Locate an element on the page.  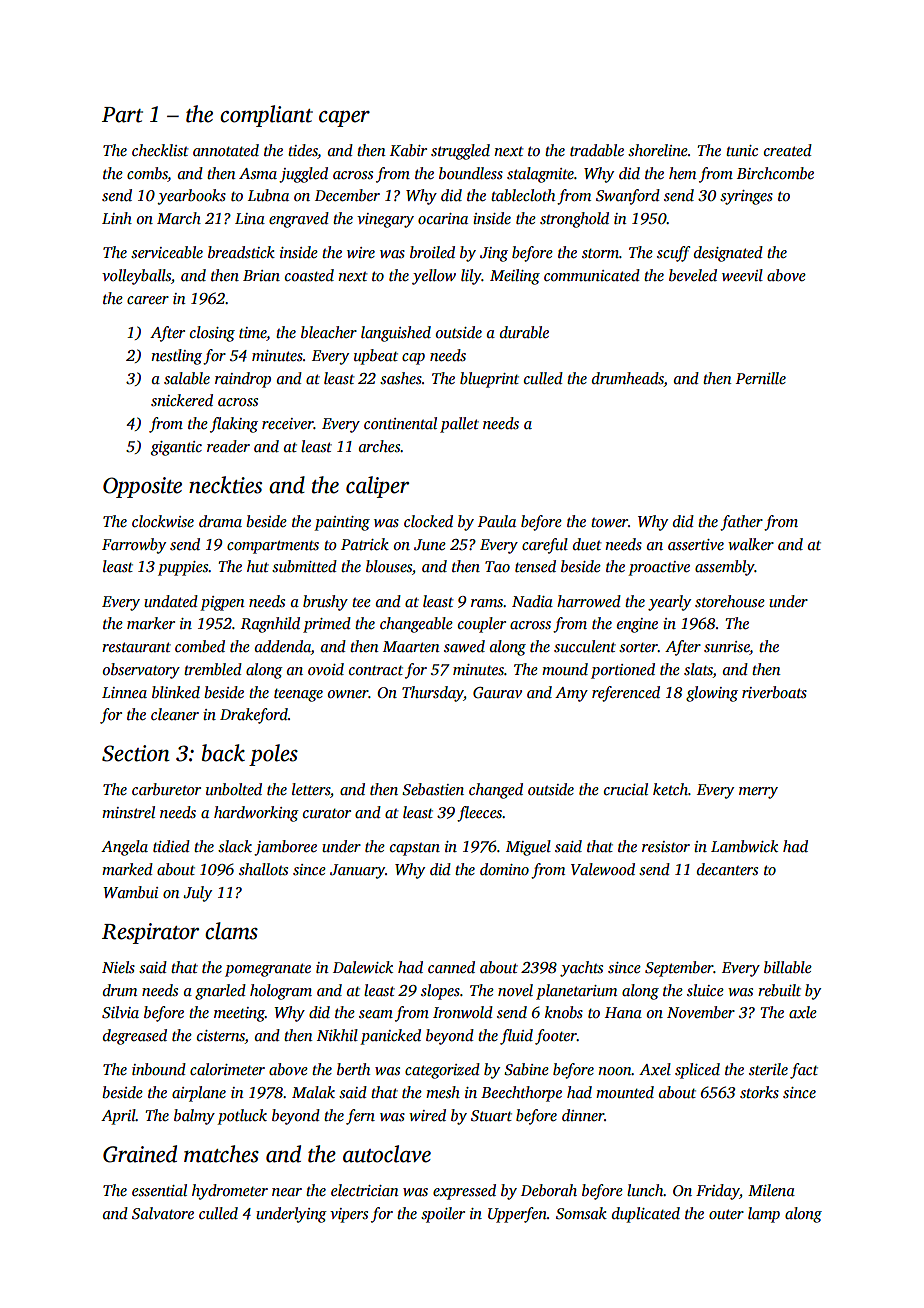
struggled is located at coordinates (460, 152).
